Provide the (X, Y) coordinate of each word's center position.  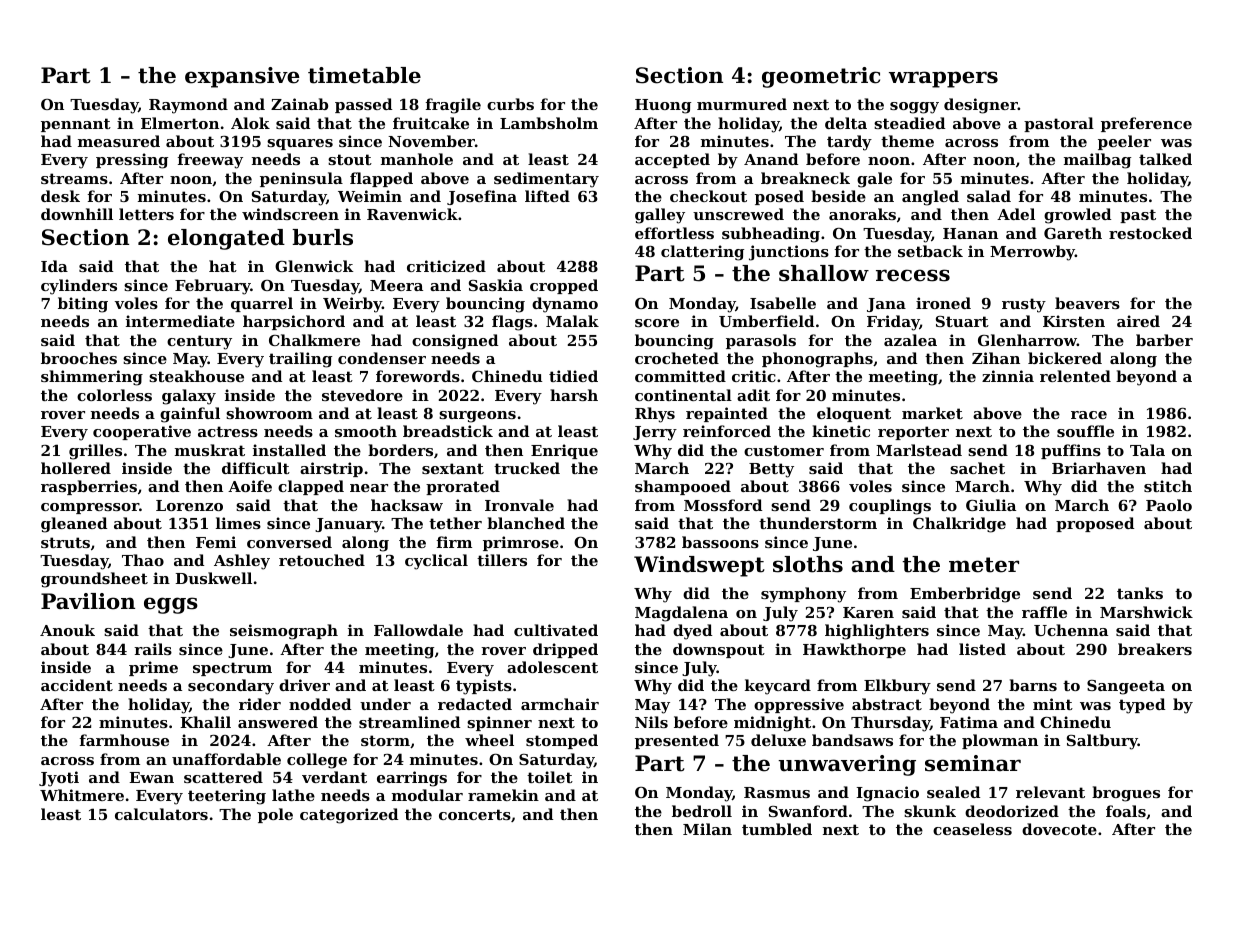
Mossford (723, 505)
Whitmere (82, 795)
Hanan (970, 233)
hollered (76, 468)
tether (455, 523)
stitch (1168, 486)
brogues (1126, 794)
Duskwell (213, 578)
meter (984, 565)
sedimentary (546, 180)
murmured (742, 104)
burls (322, 237)
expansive (242, 77)
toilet (550, 777)
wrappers (943, 79)
